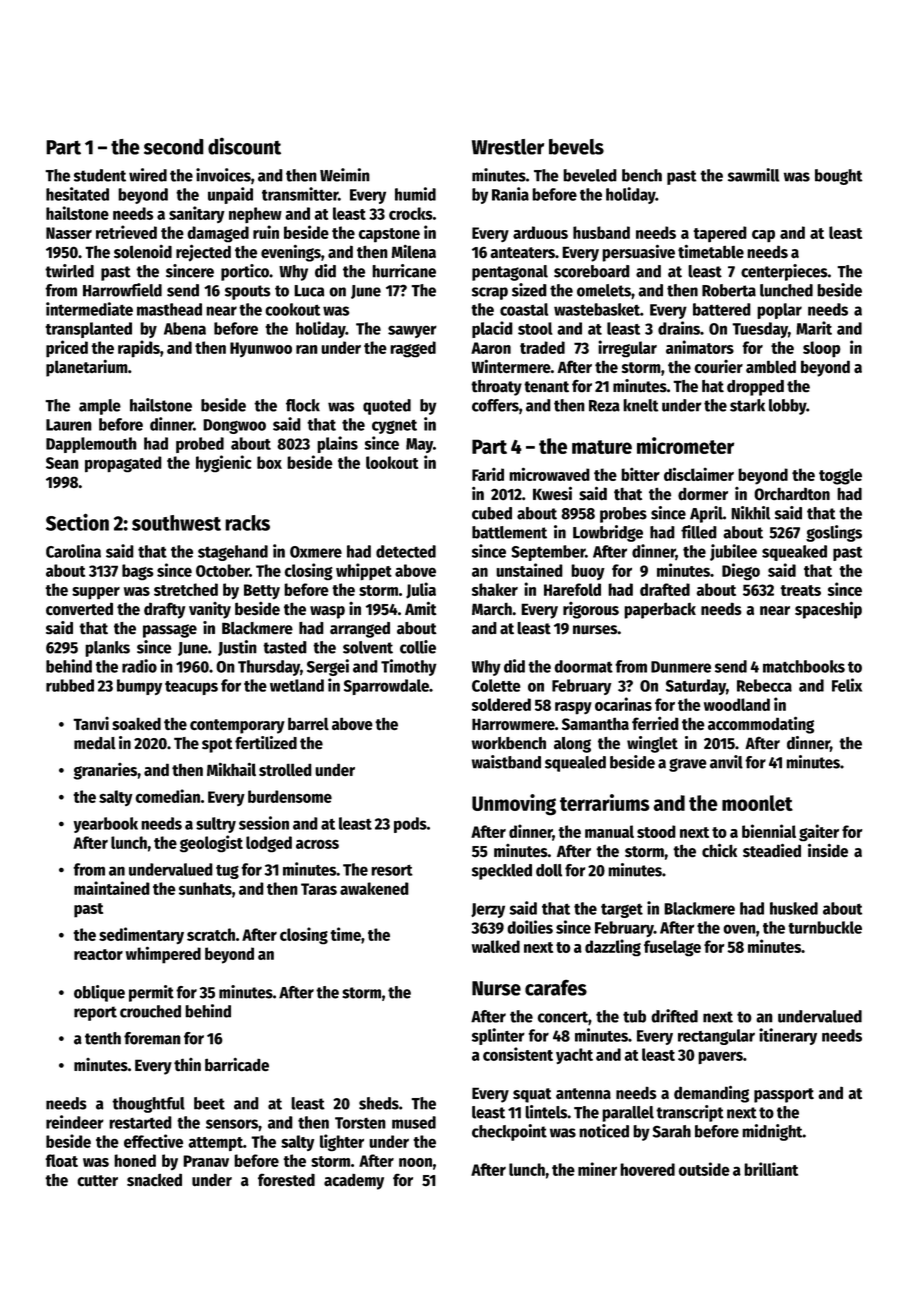 The height and width of the screenshot is (1316, 908). What do you see at coordinates (510, 194) in the screenshot?
I see `Rania` at bounding box center [510, 194].
